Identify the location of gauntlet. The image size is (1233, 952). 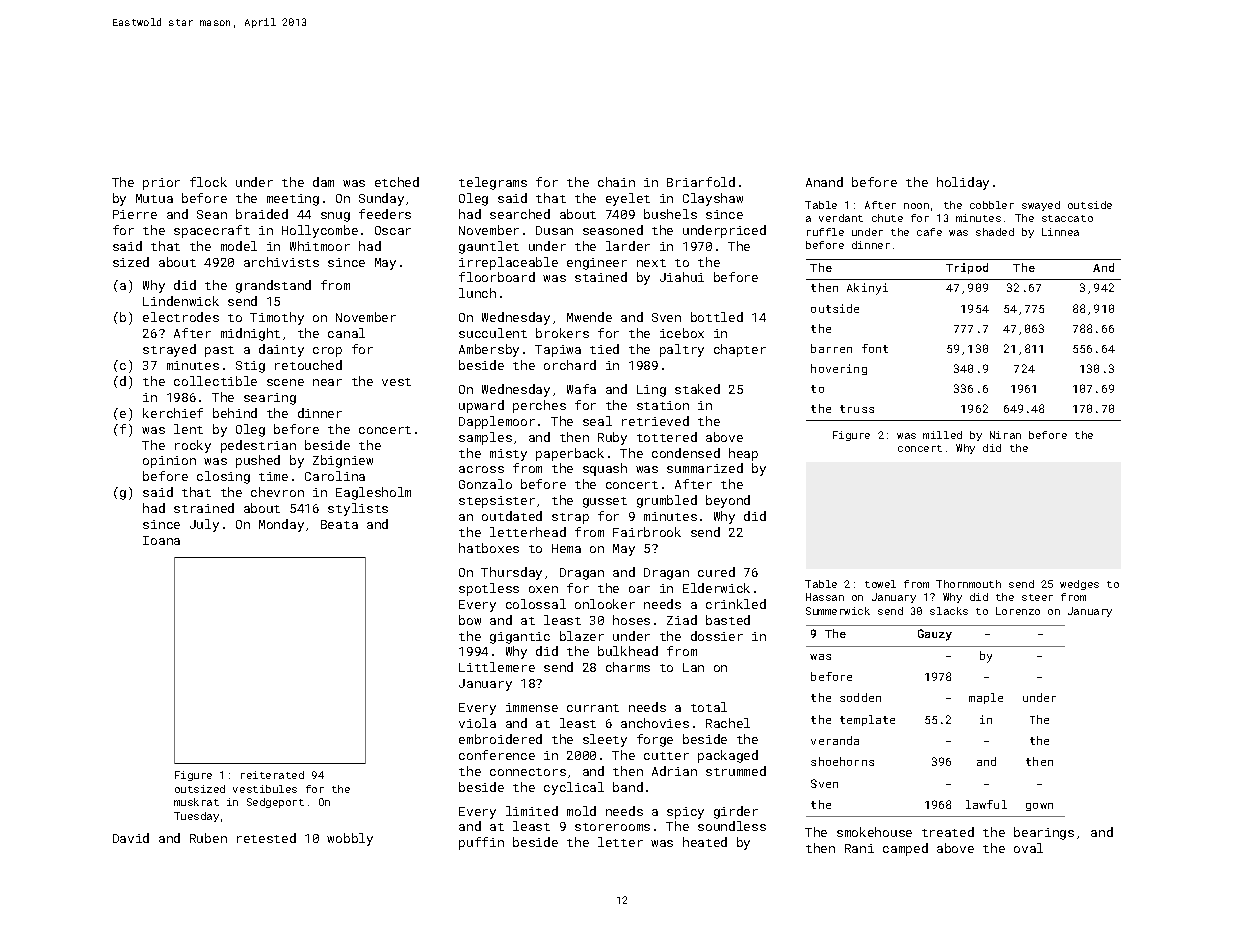
(489, 247).
